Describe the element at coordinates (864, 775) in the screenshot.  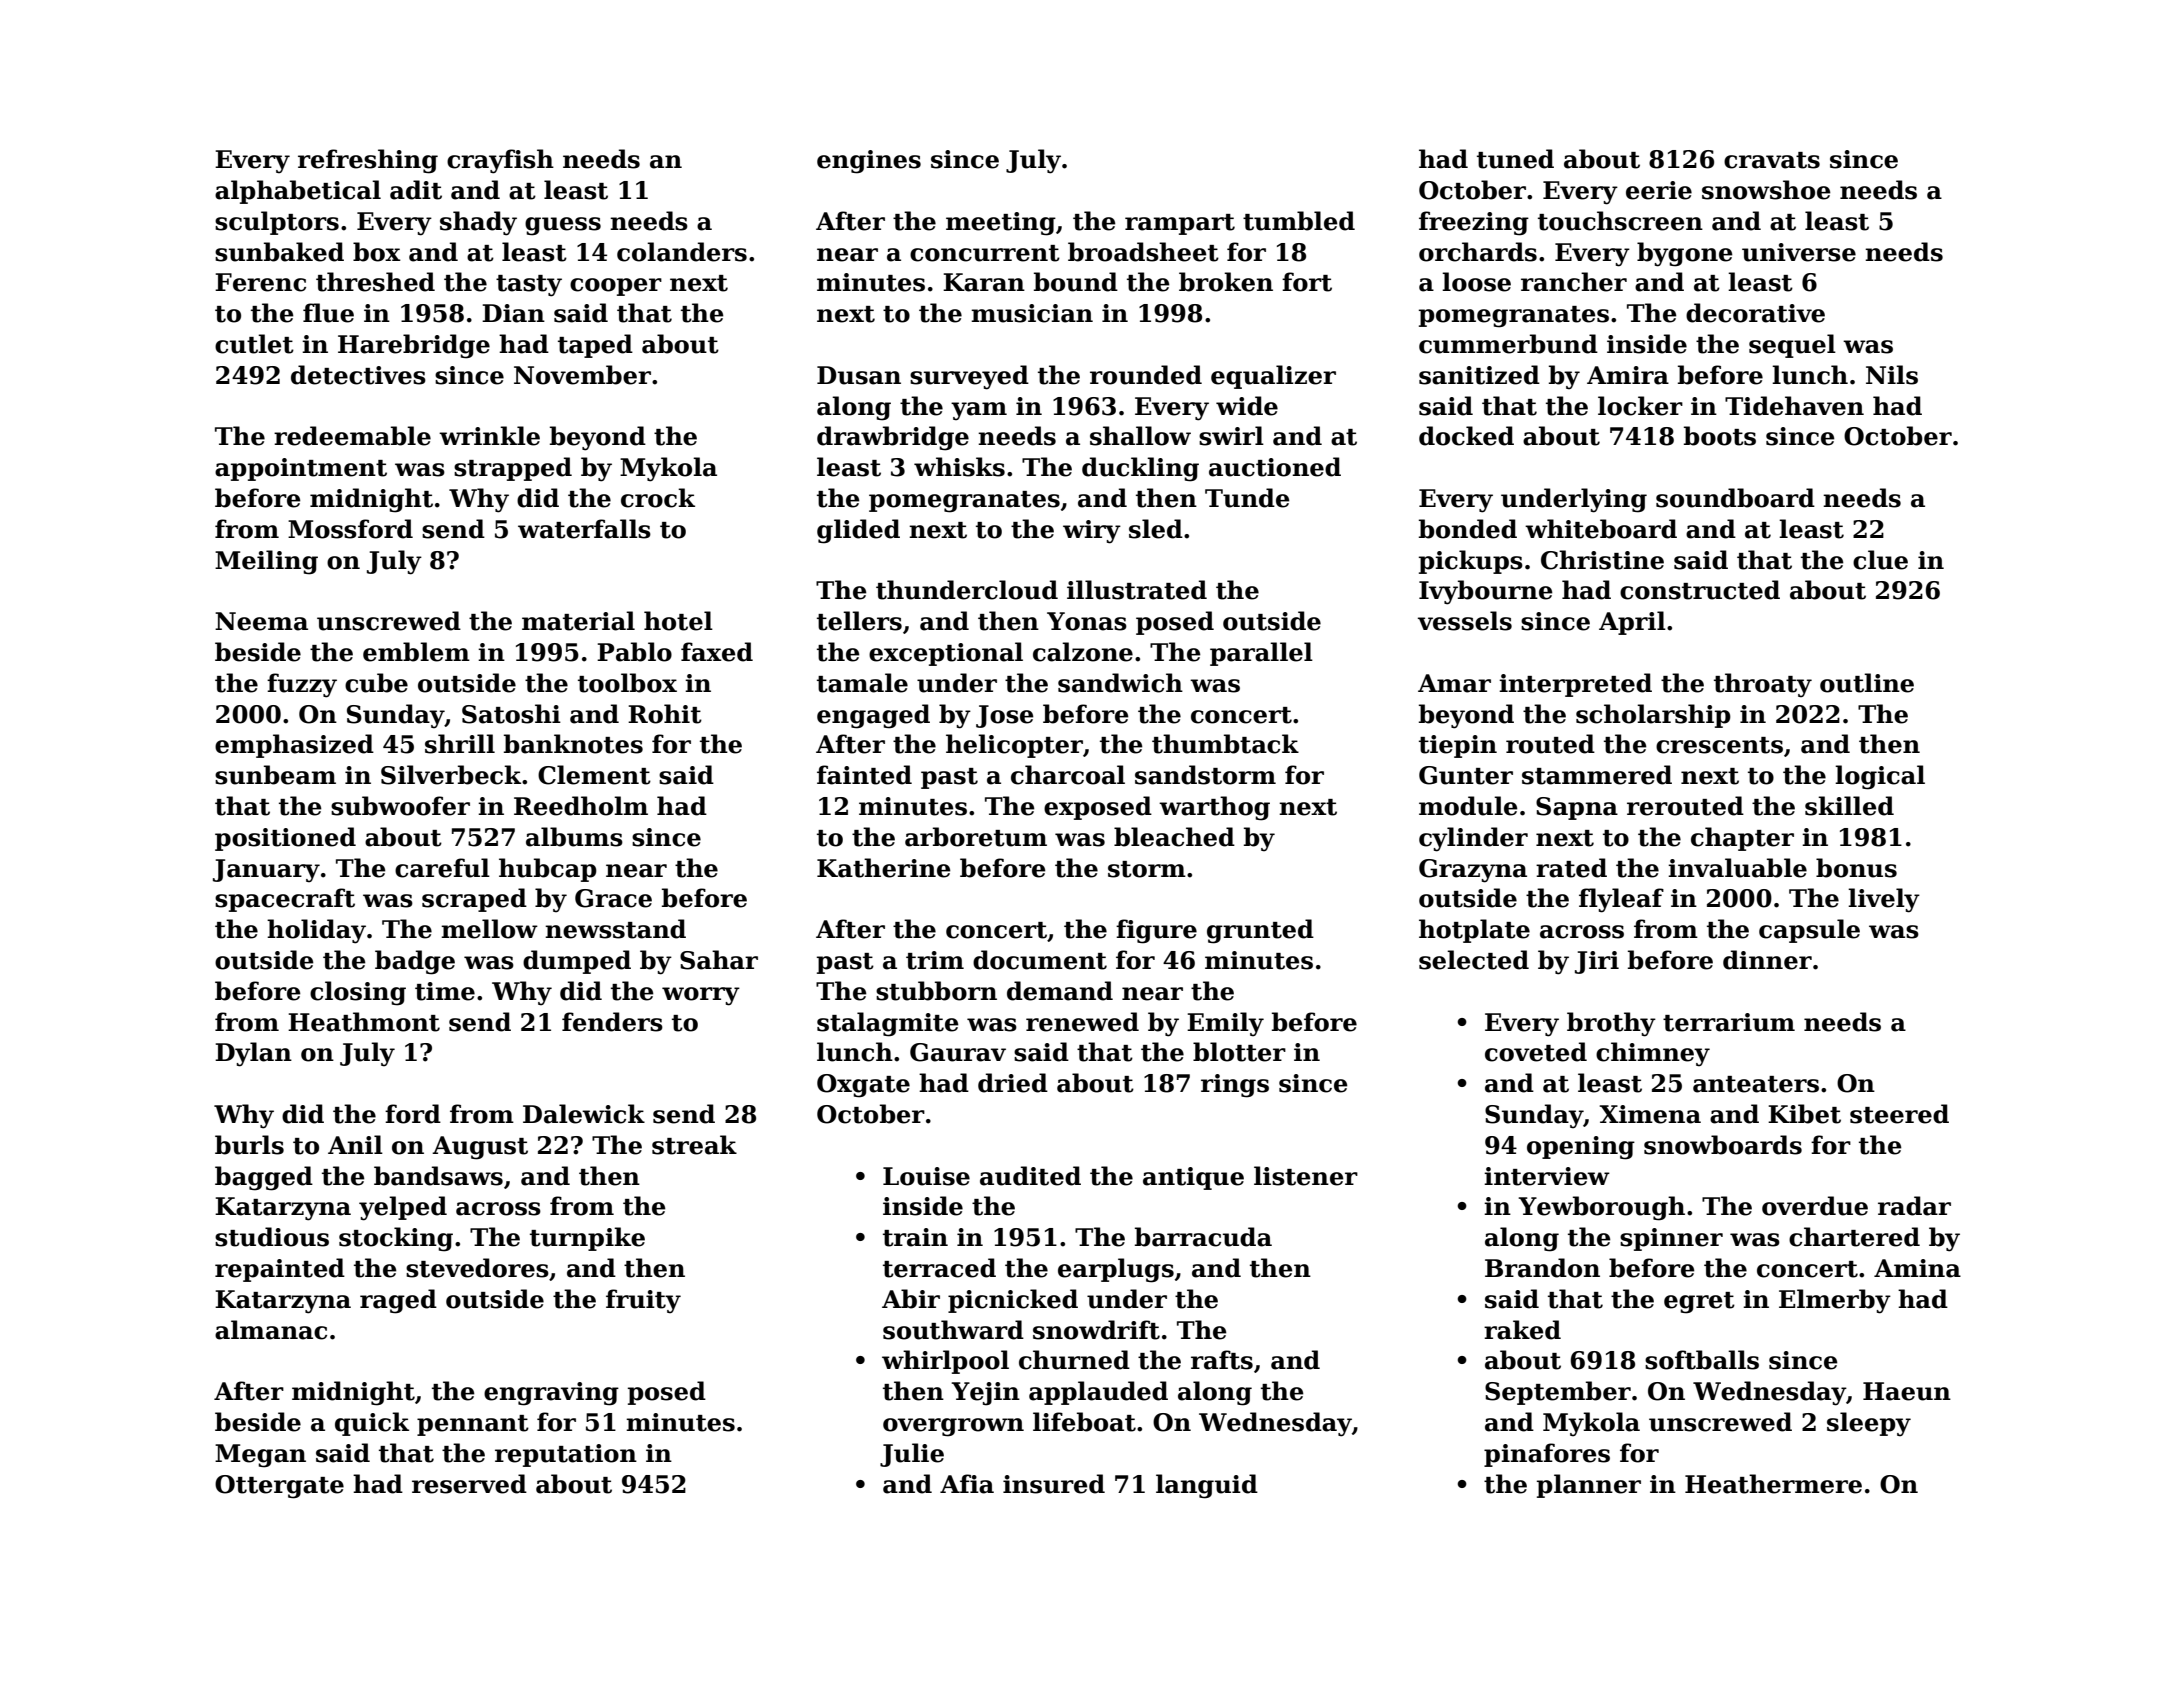
I see `fainted` at that location.
